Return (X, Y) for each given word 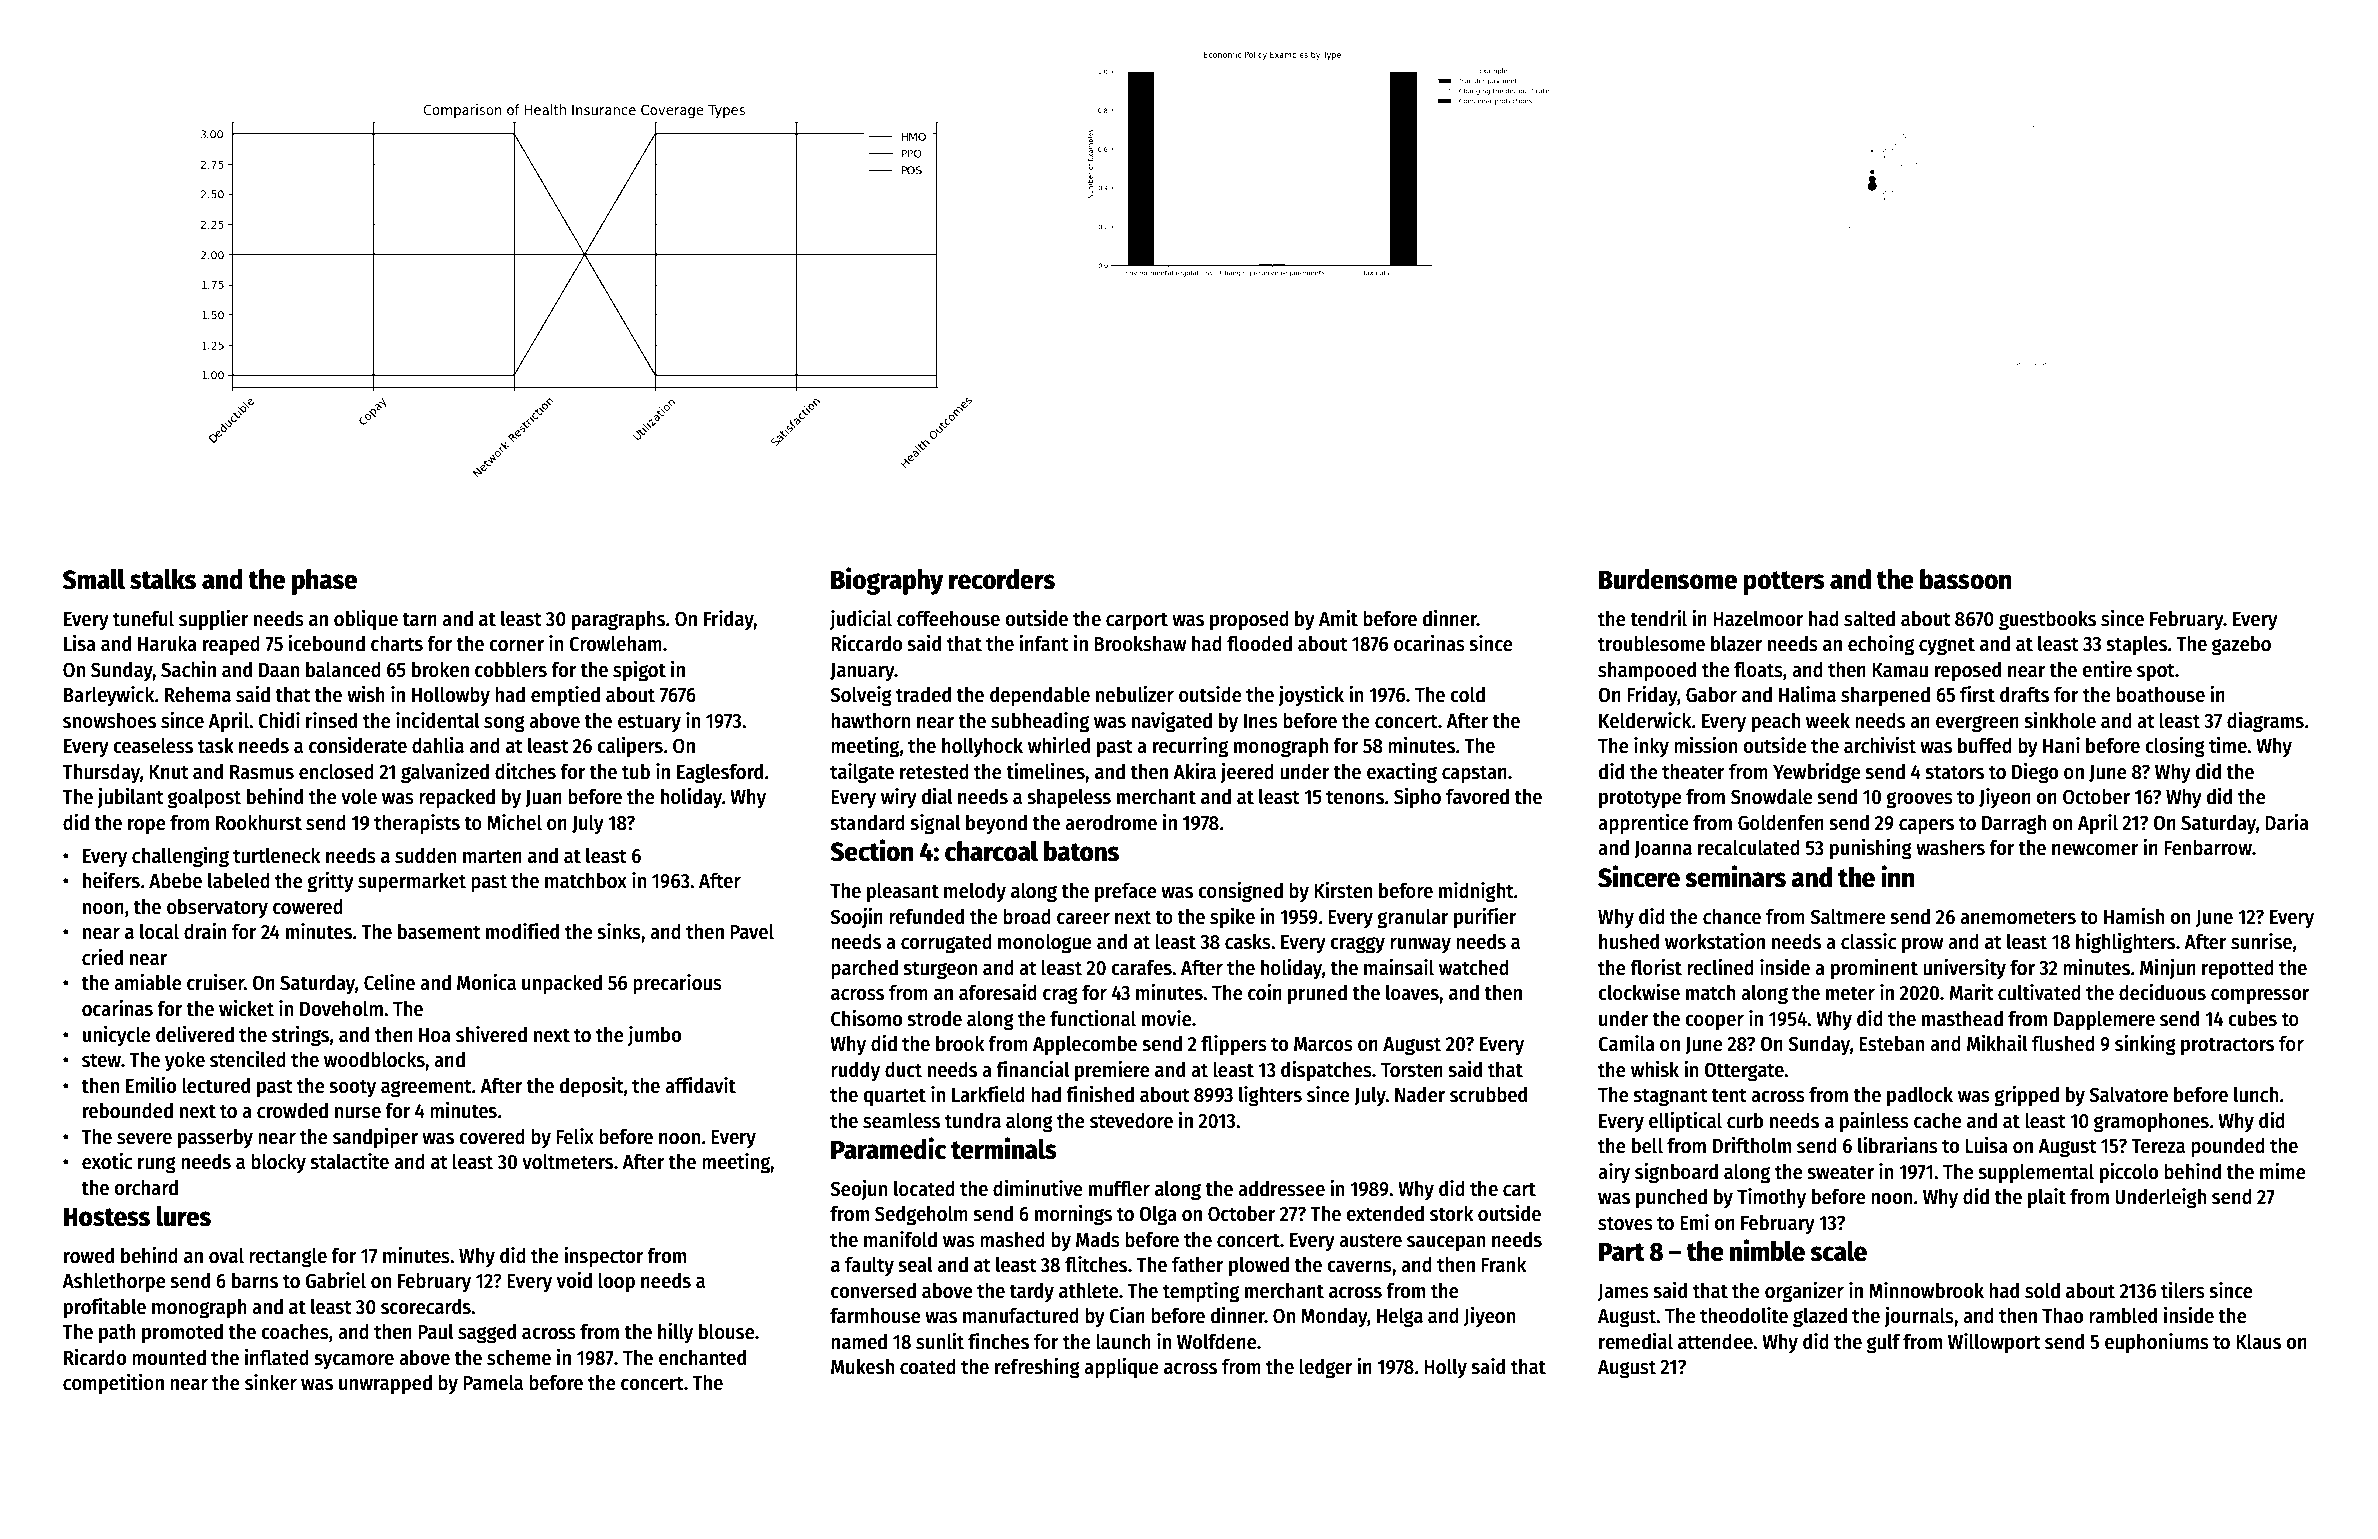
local (159, 931)
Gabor (1711, 694)
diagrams (2265, 722)
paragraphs (618, 620)
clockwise (1639, 992)
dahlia (438, 745)
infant (1044, 643)
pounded (2228, 1147)
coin (1265, 992)
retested (934, 771)
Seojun (858, 1190)
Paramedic (889, 1148)
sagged (487, 1333)
